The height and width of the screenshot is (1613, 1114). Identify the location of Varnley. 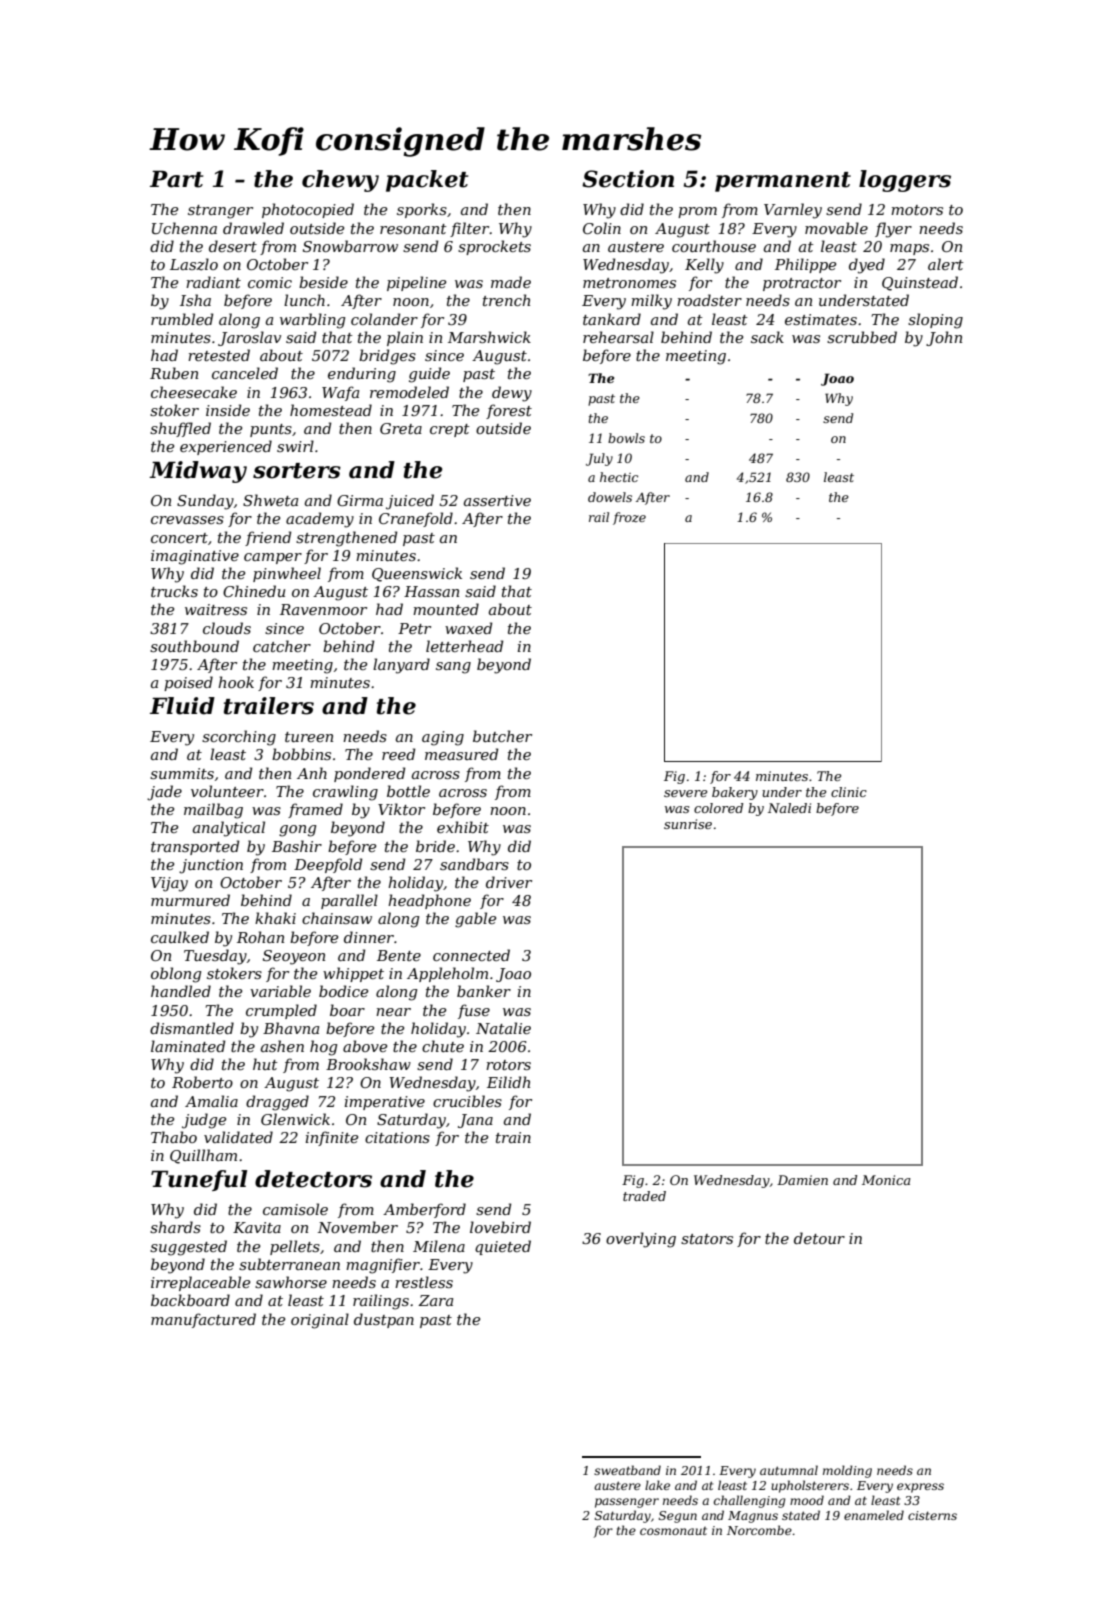
(793, 211).
